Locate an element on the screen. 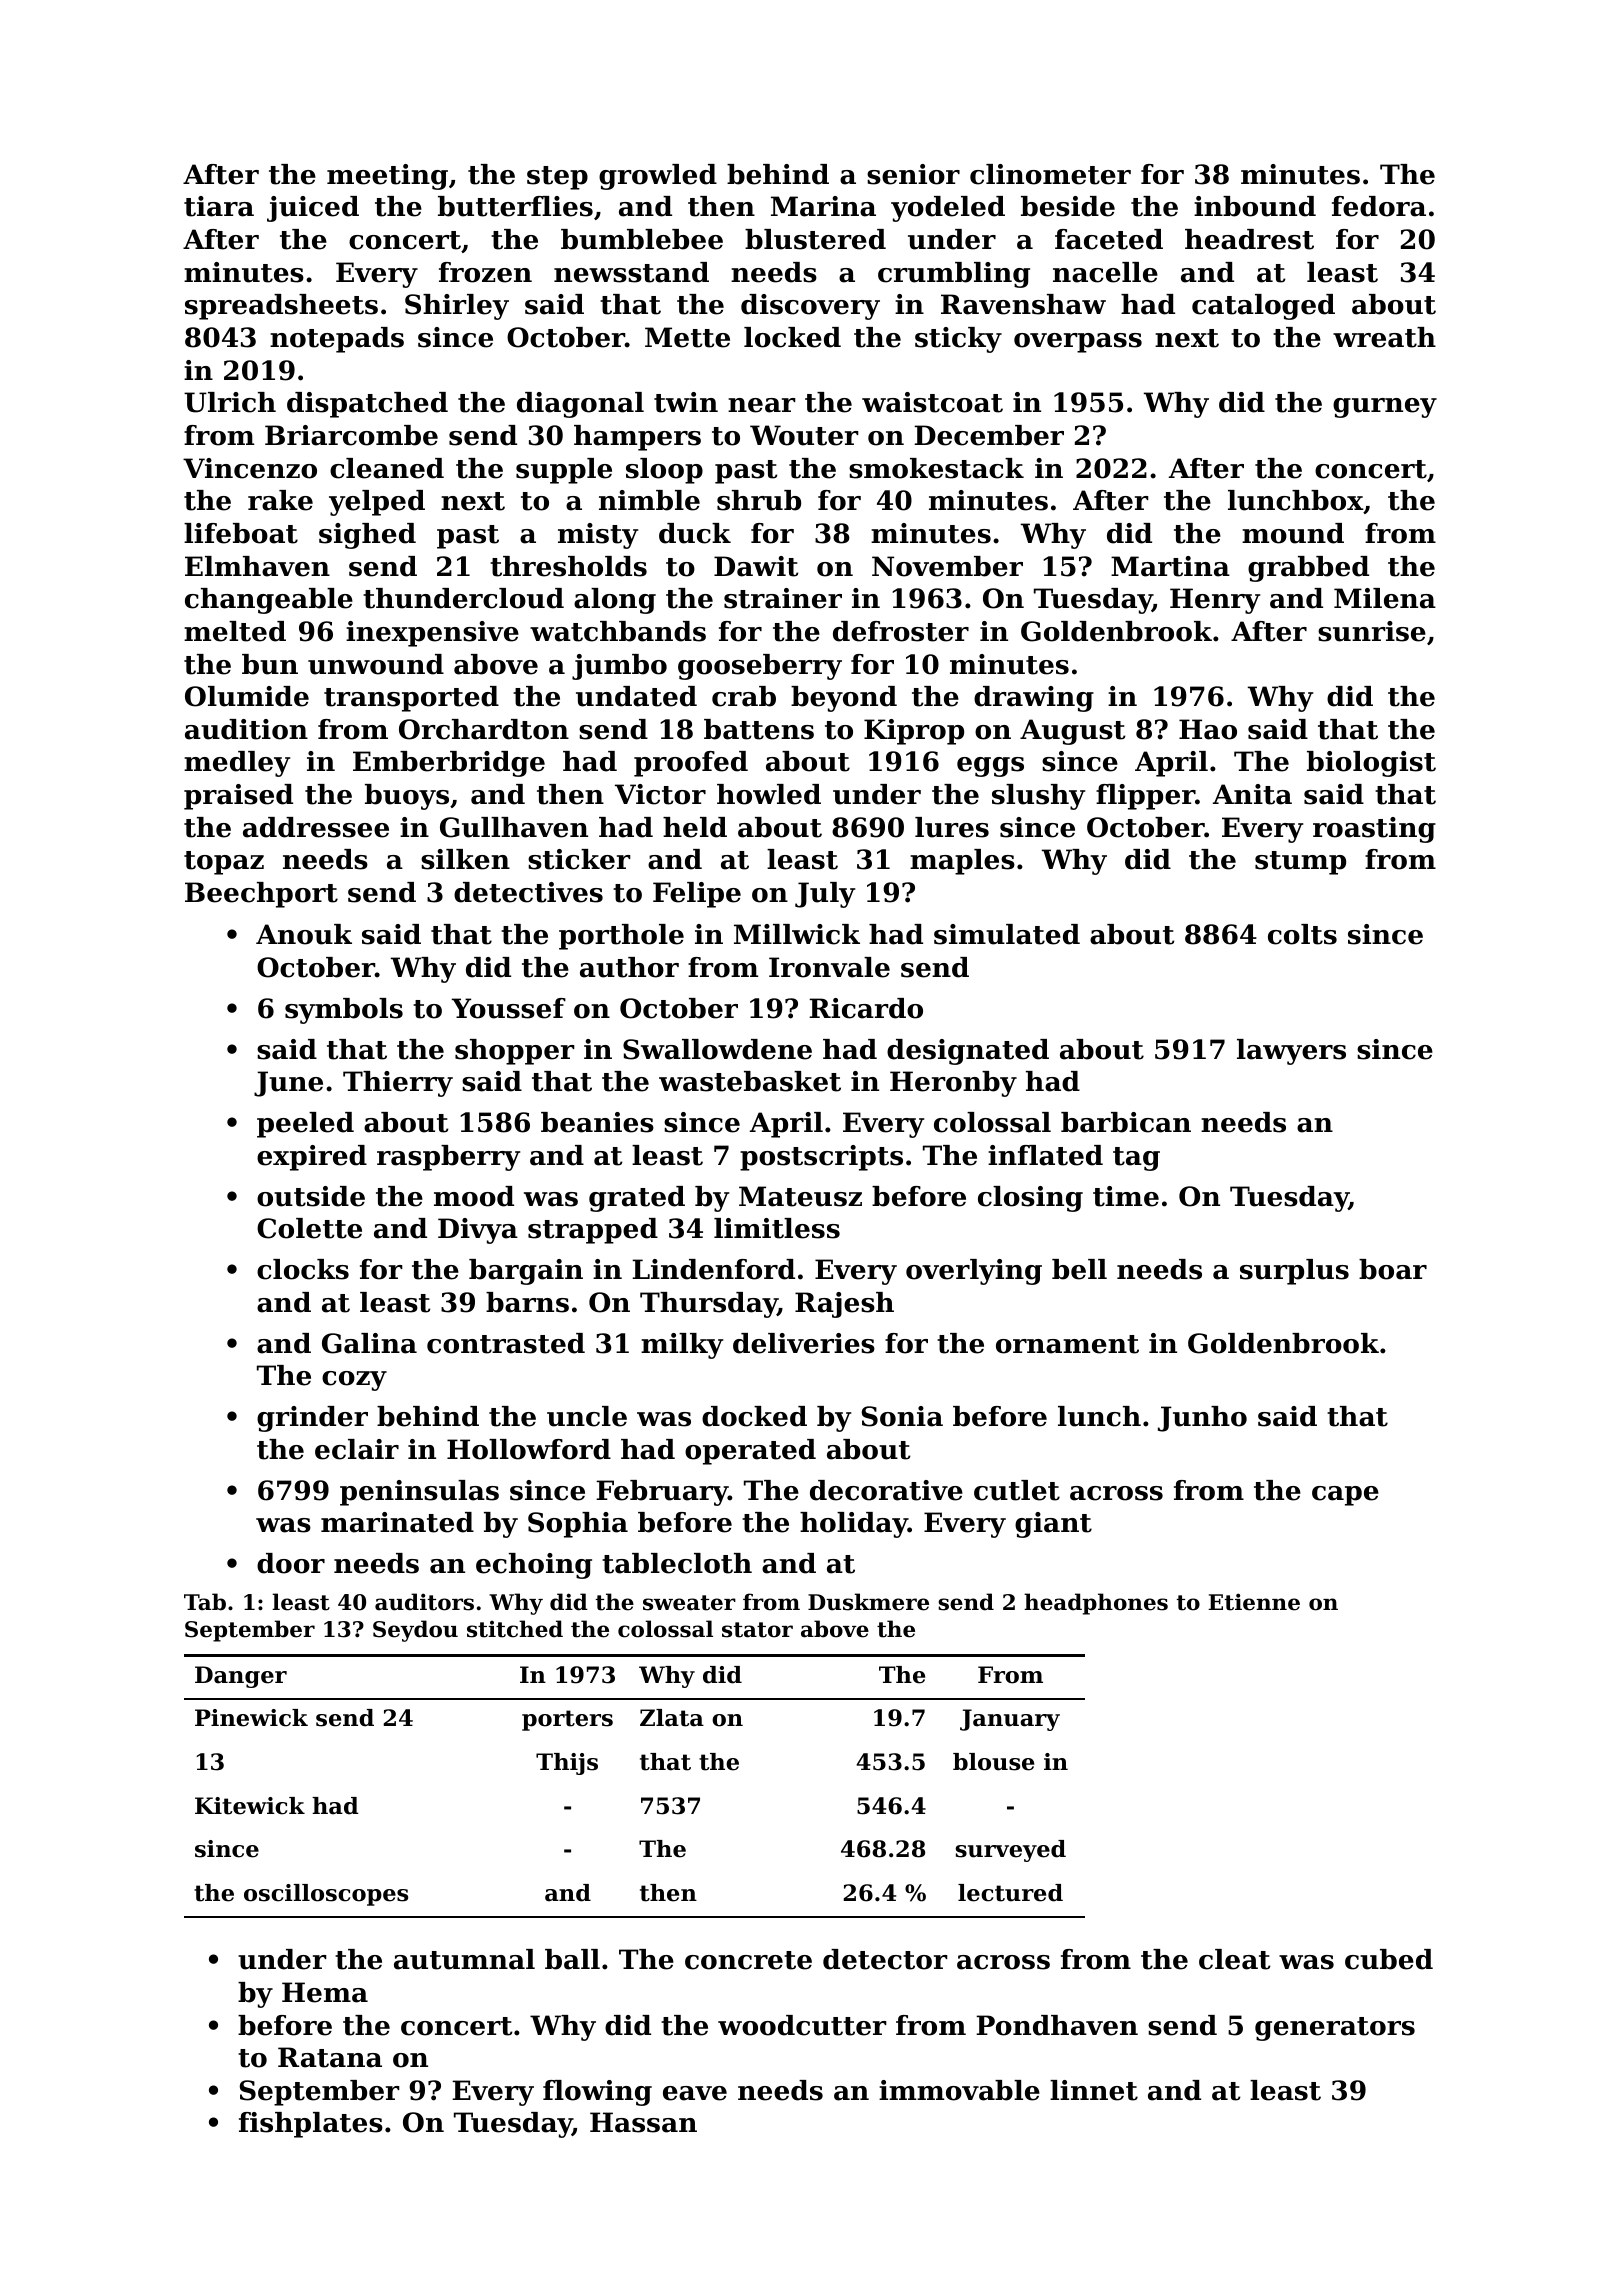 The height and width of the screenshot is (2292, 1620). Hassan is located at coordinates (643, 2122).
